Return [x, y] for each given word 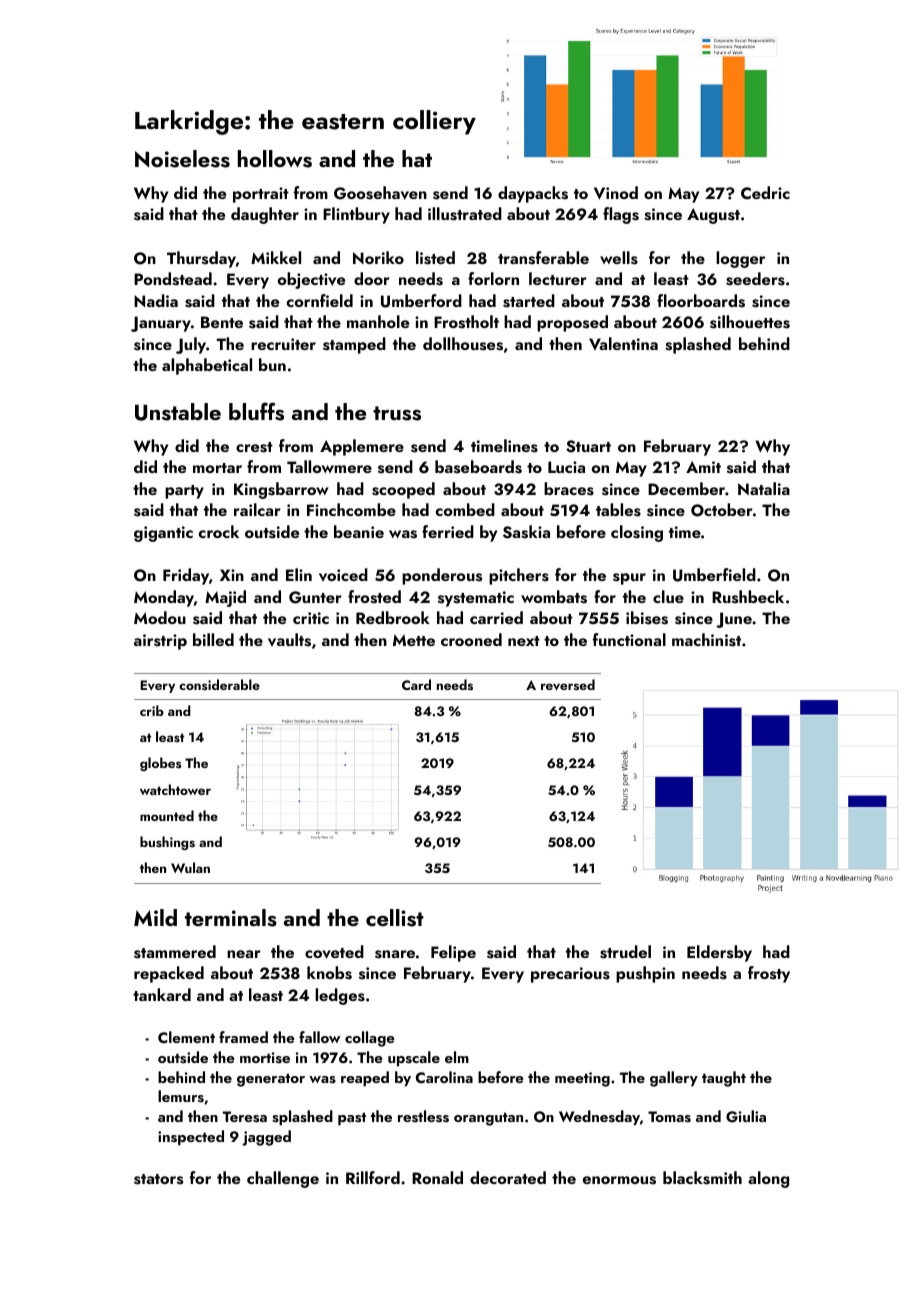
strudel [625, 952]
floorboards [701, 301]
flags [621, 215]
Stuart [588, 446]
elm [457, 1057]
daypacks [533, 194]
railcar [257, 509]
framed [243, 1037]
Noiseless [182, 159]
